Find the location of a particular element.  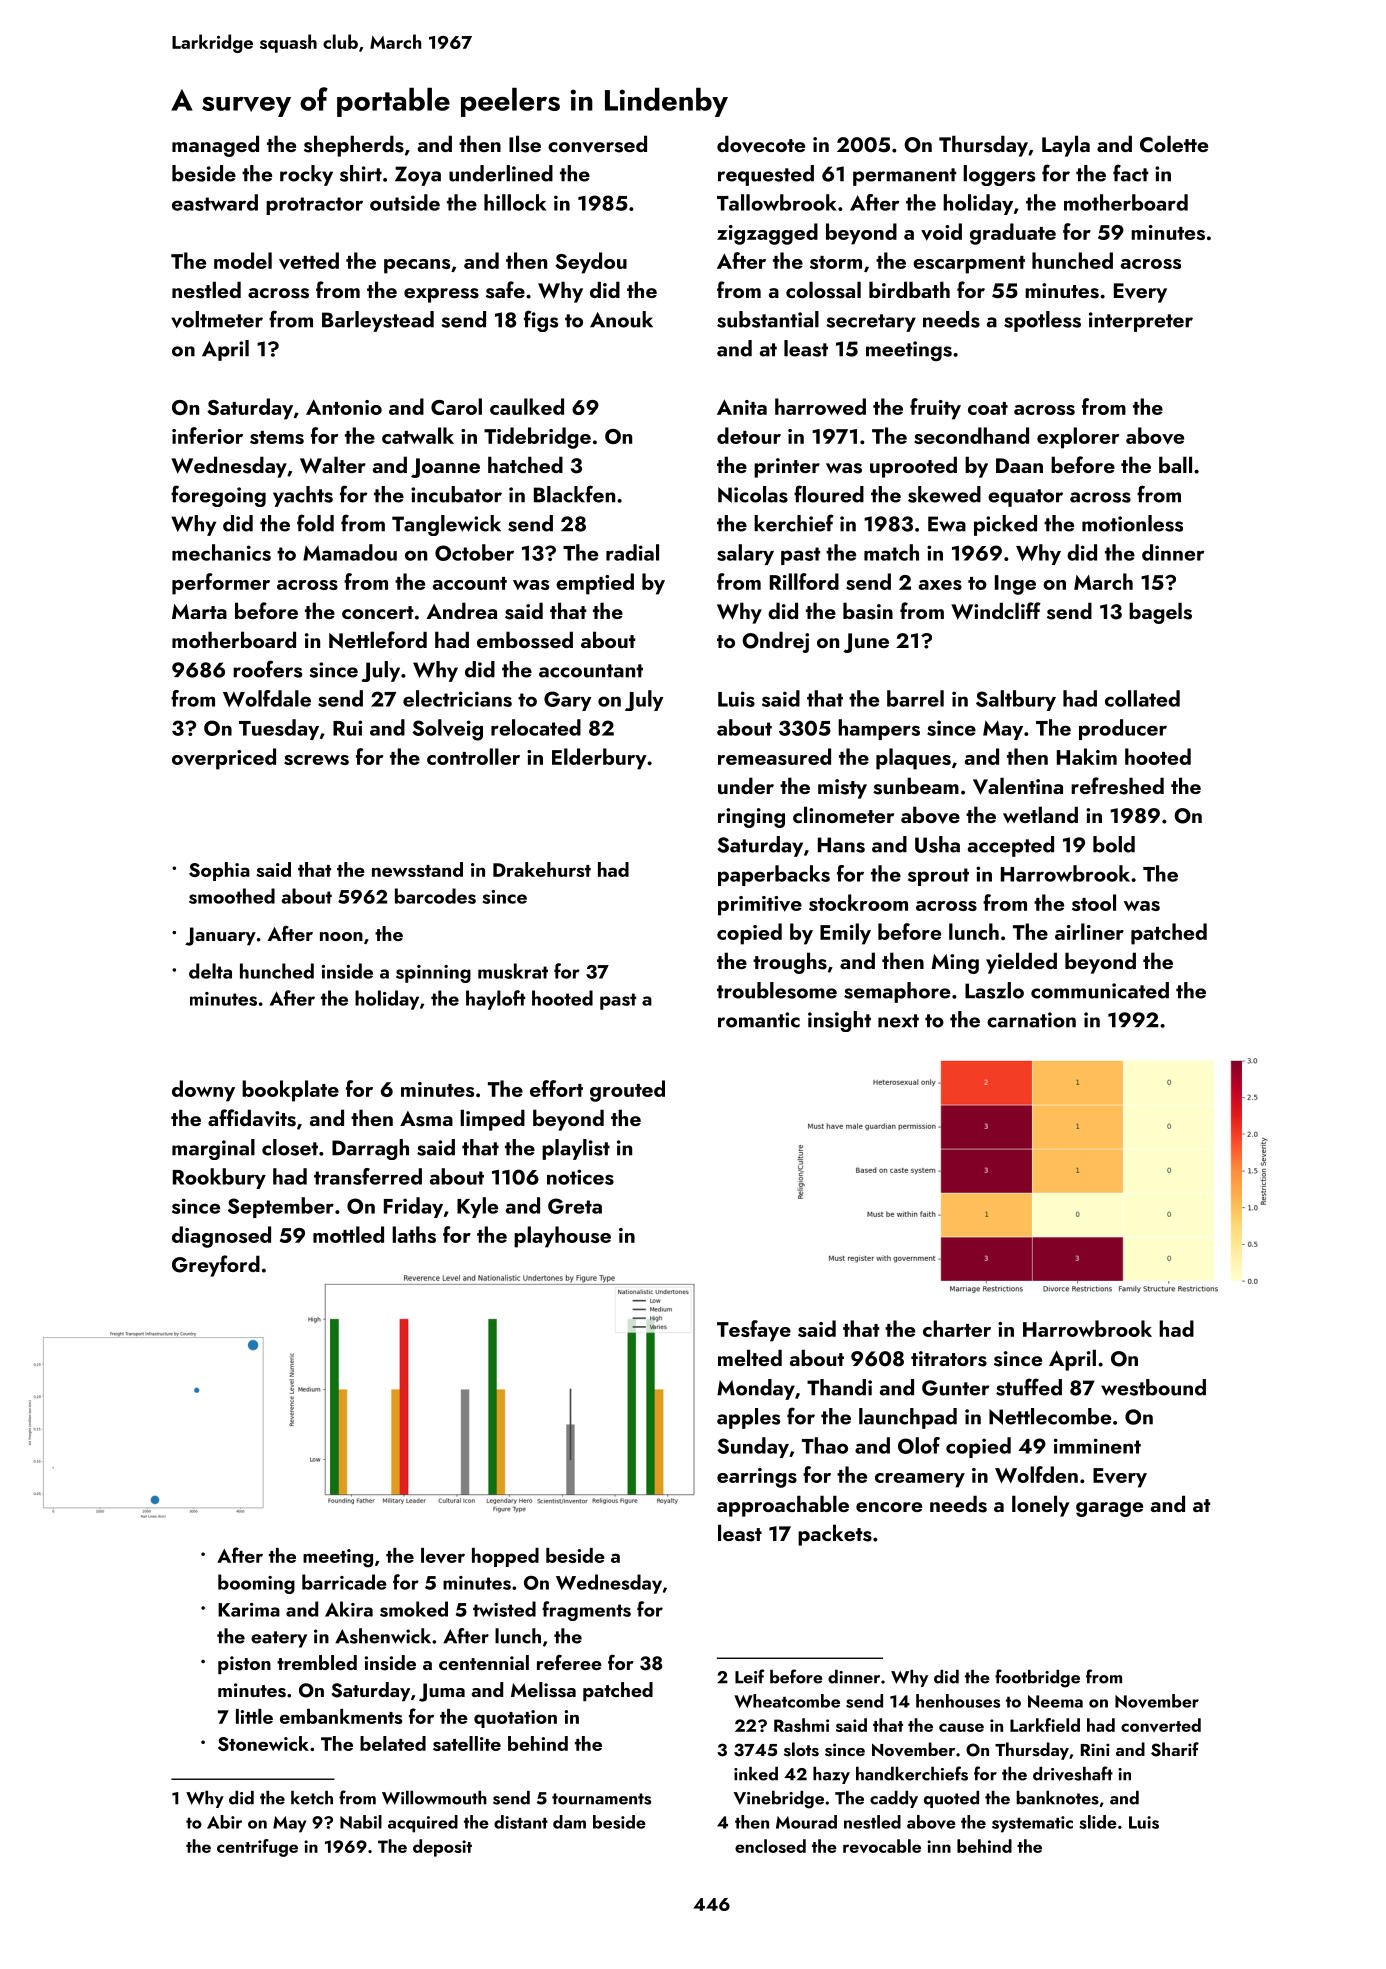

Layla is located at coordinates (1066, 146).
